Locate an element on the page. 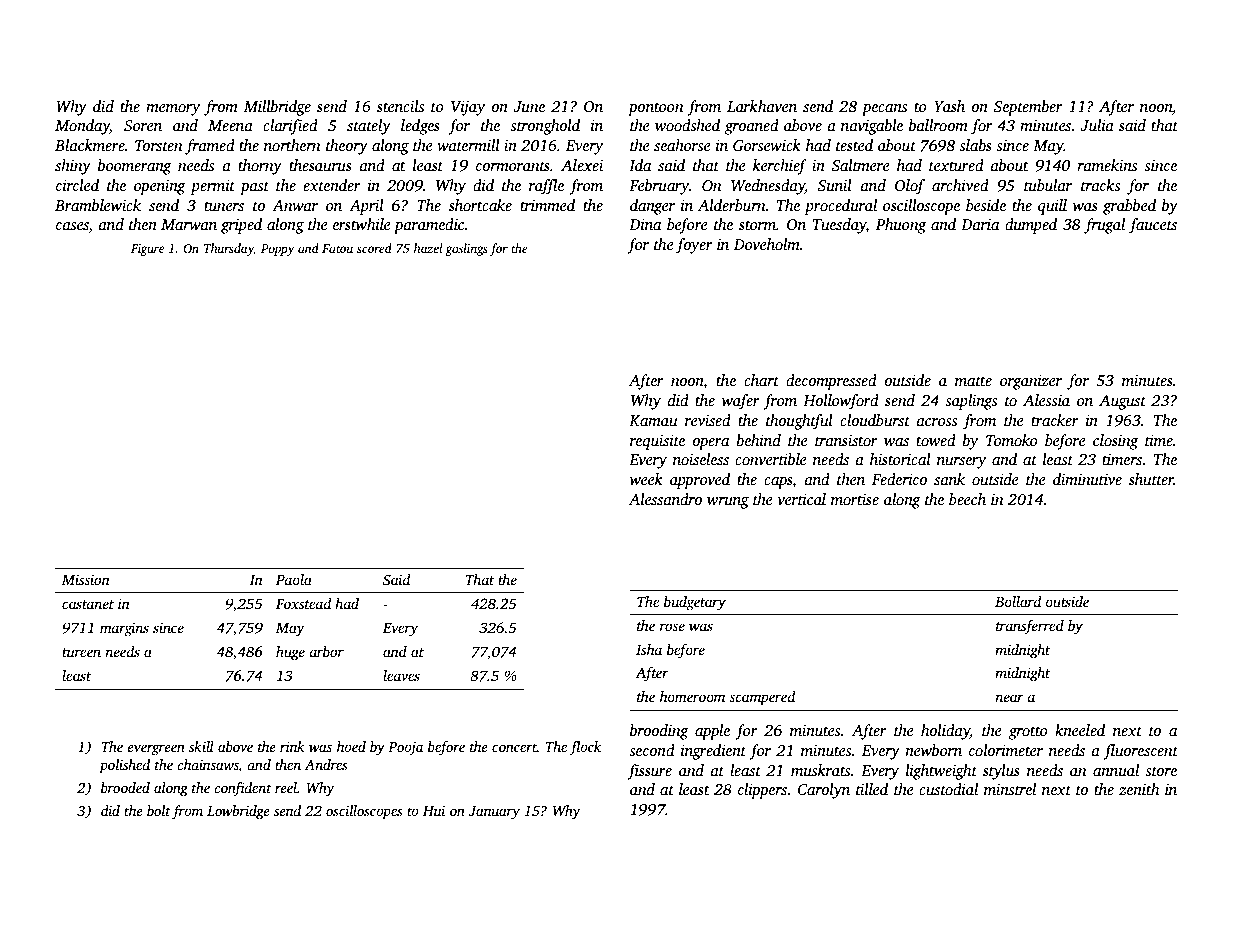 The image size is (1233, 952). matte is located at coordinates (973, 381).
